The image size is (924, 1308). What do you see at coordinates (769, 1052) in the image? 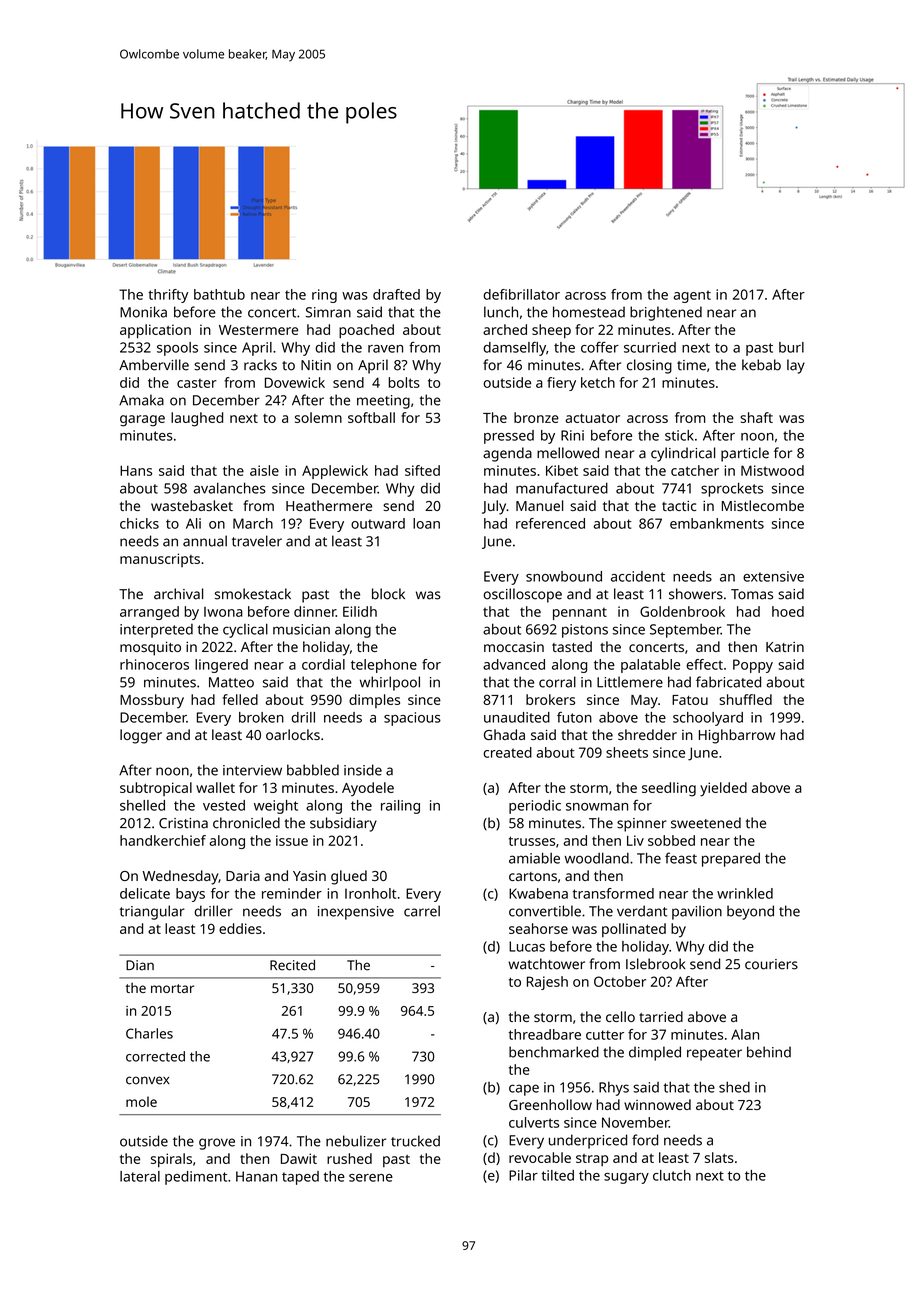
I see `behind` at bounding box center [769, 1052].
